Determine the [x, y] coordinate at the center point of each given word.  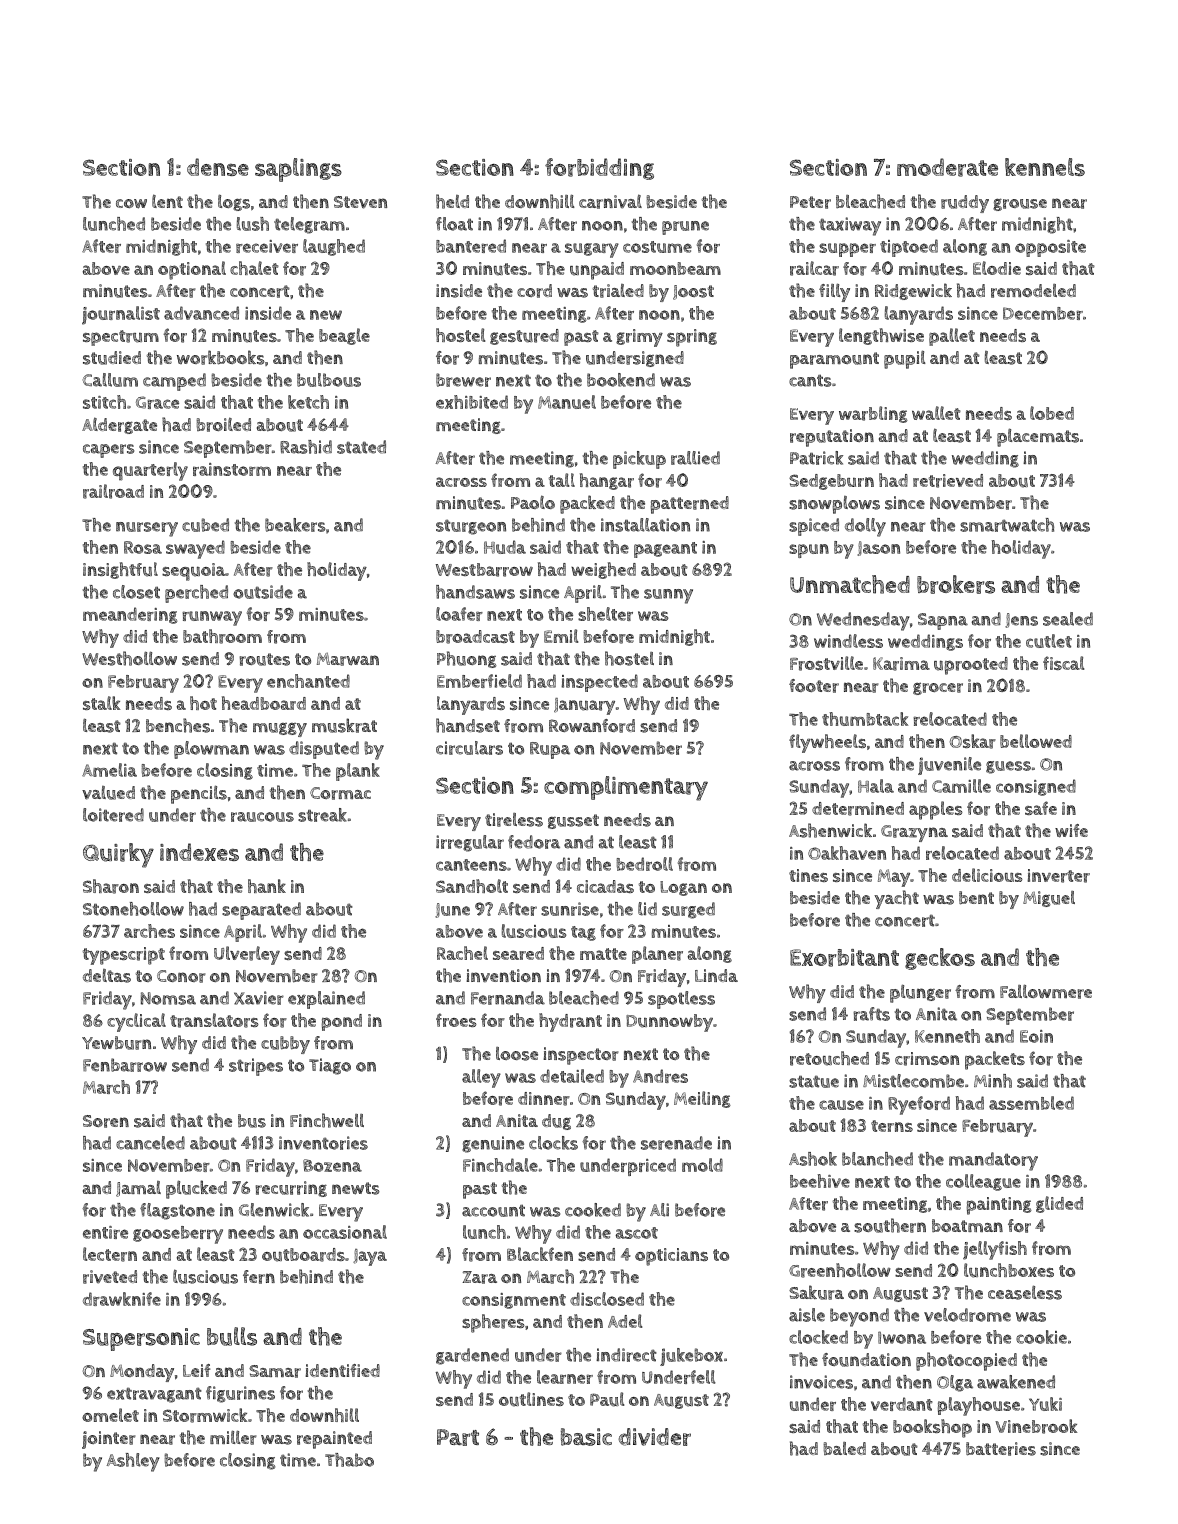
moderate [947, 167]
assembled [1031, 1103]
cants [810, 380]
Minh [993, 1081]
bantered [471, 246]
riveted [110, 1277]
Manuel [567, 402]
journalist [121, 315]
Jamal [138, 1189]
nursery [147, 529]
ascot [636, 1233]
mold [702, 1165]
